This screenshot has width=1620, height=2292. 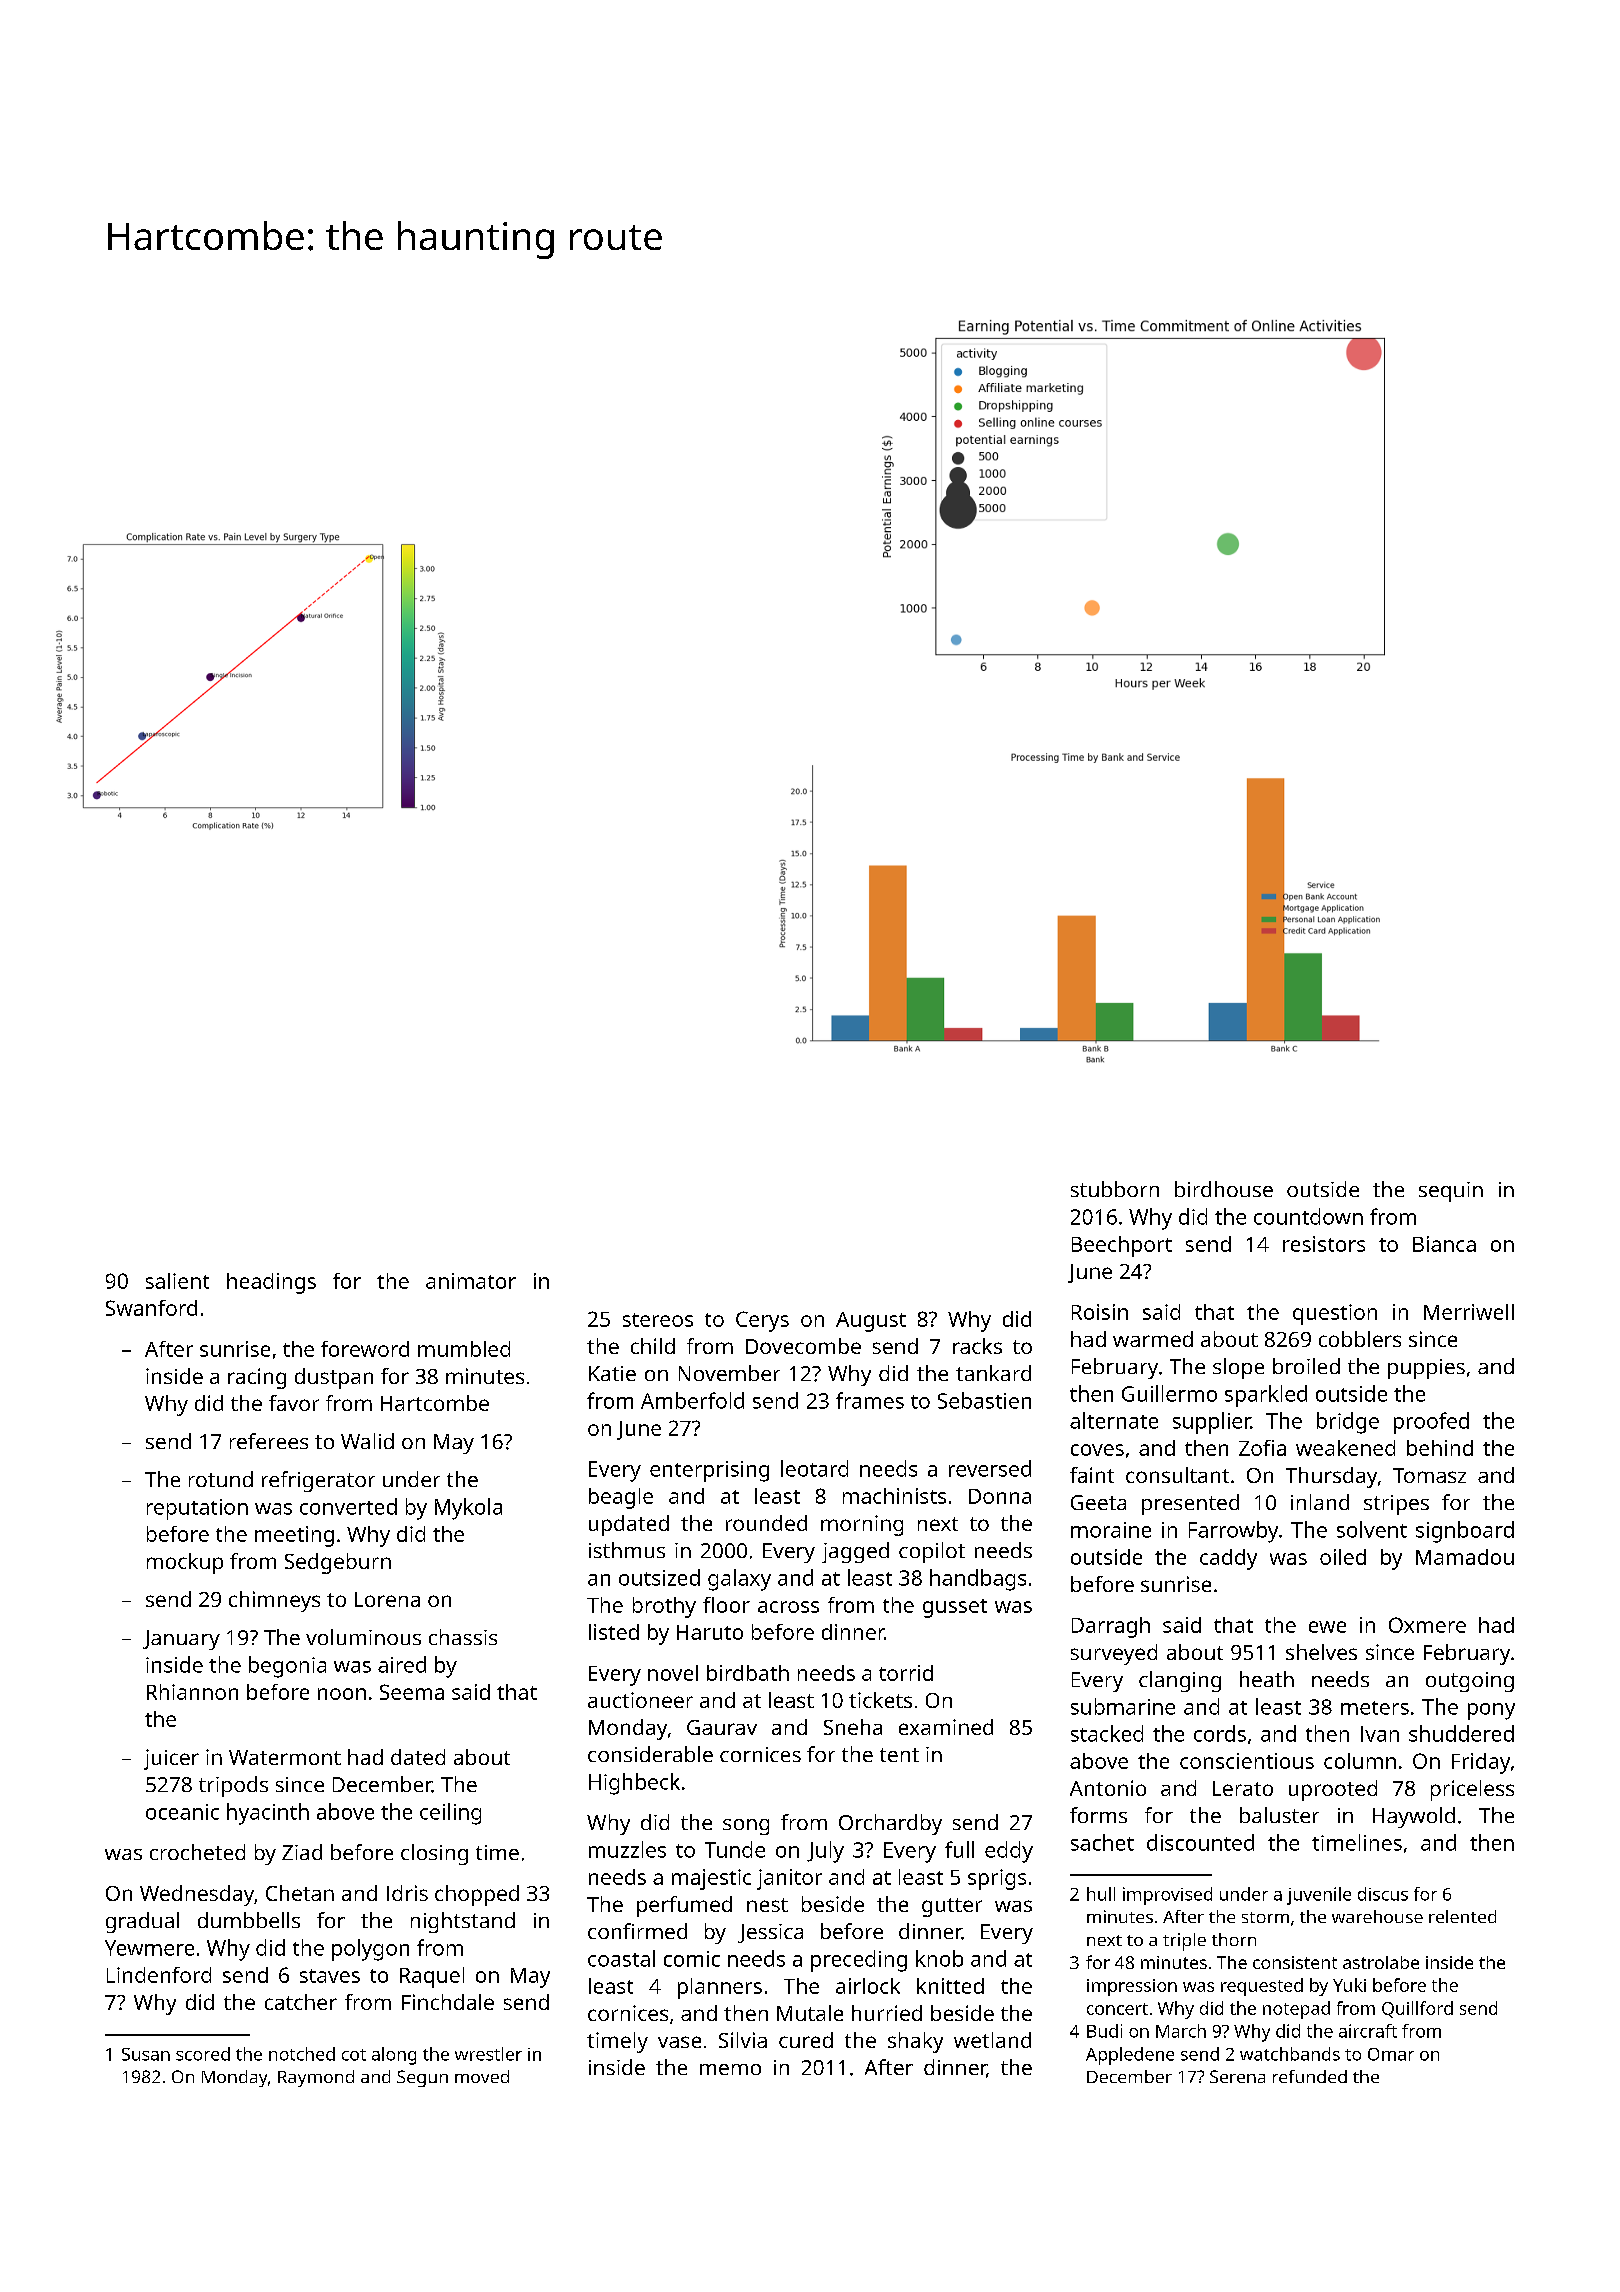 I want to click on child, so click(x=653, y=1346).
